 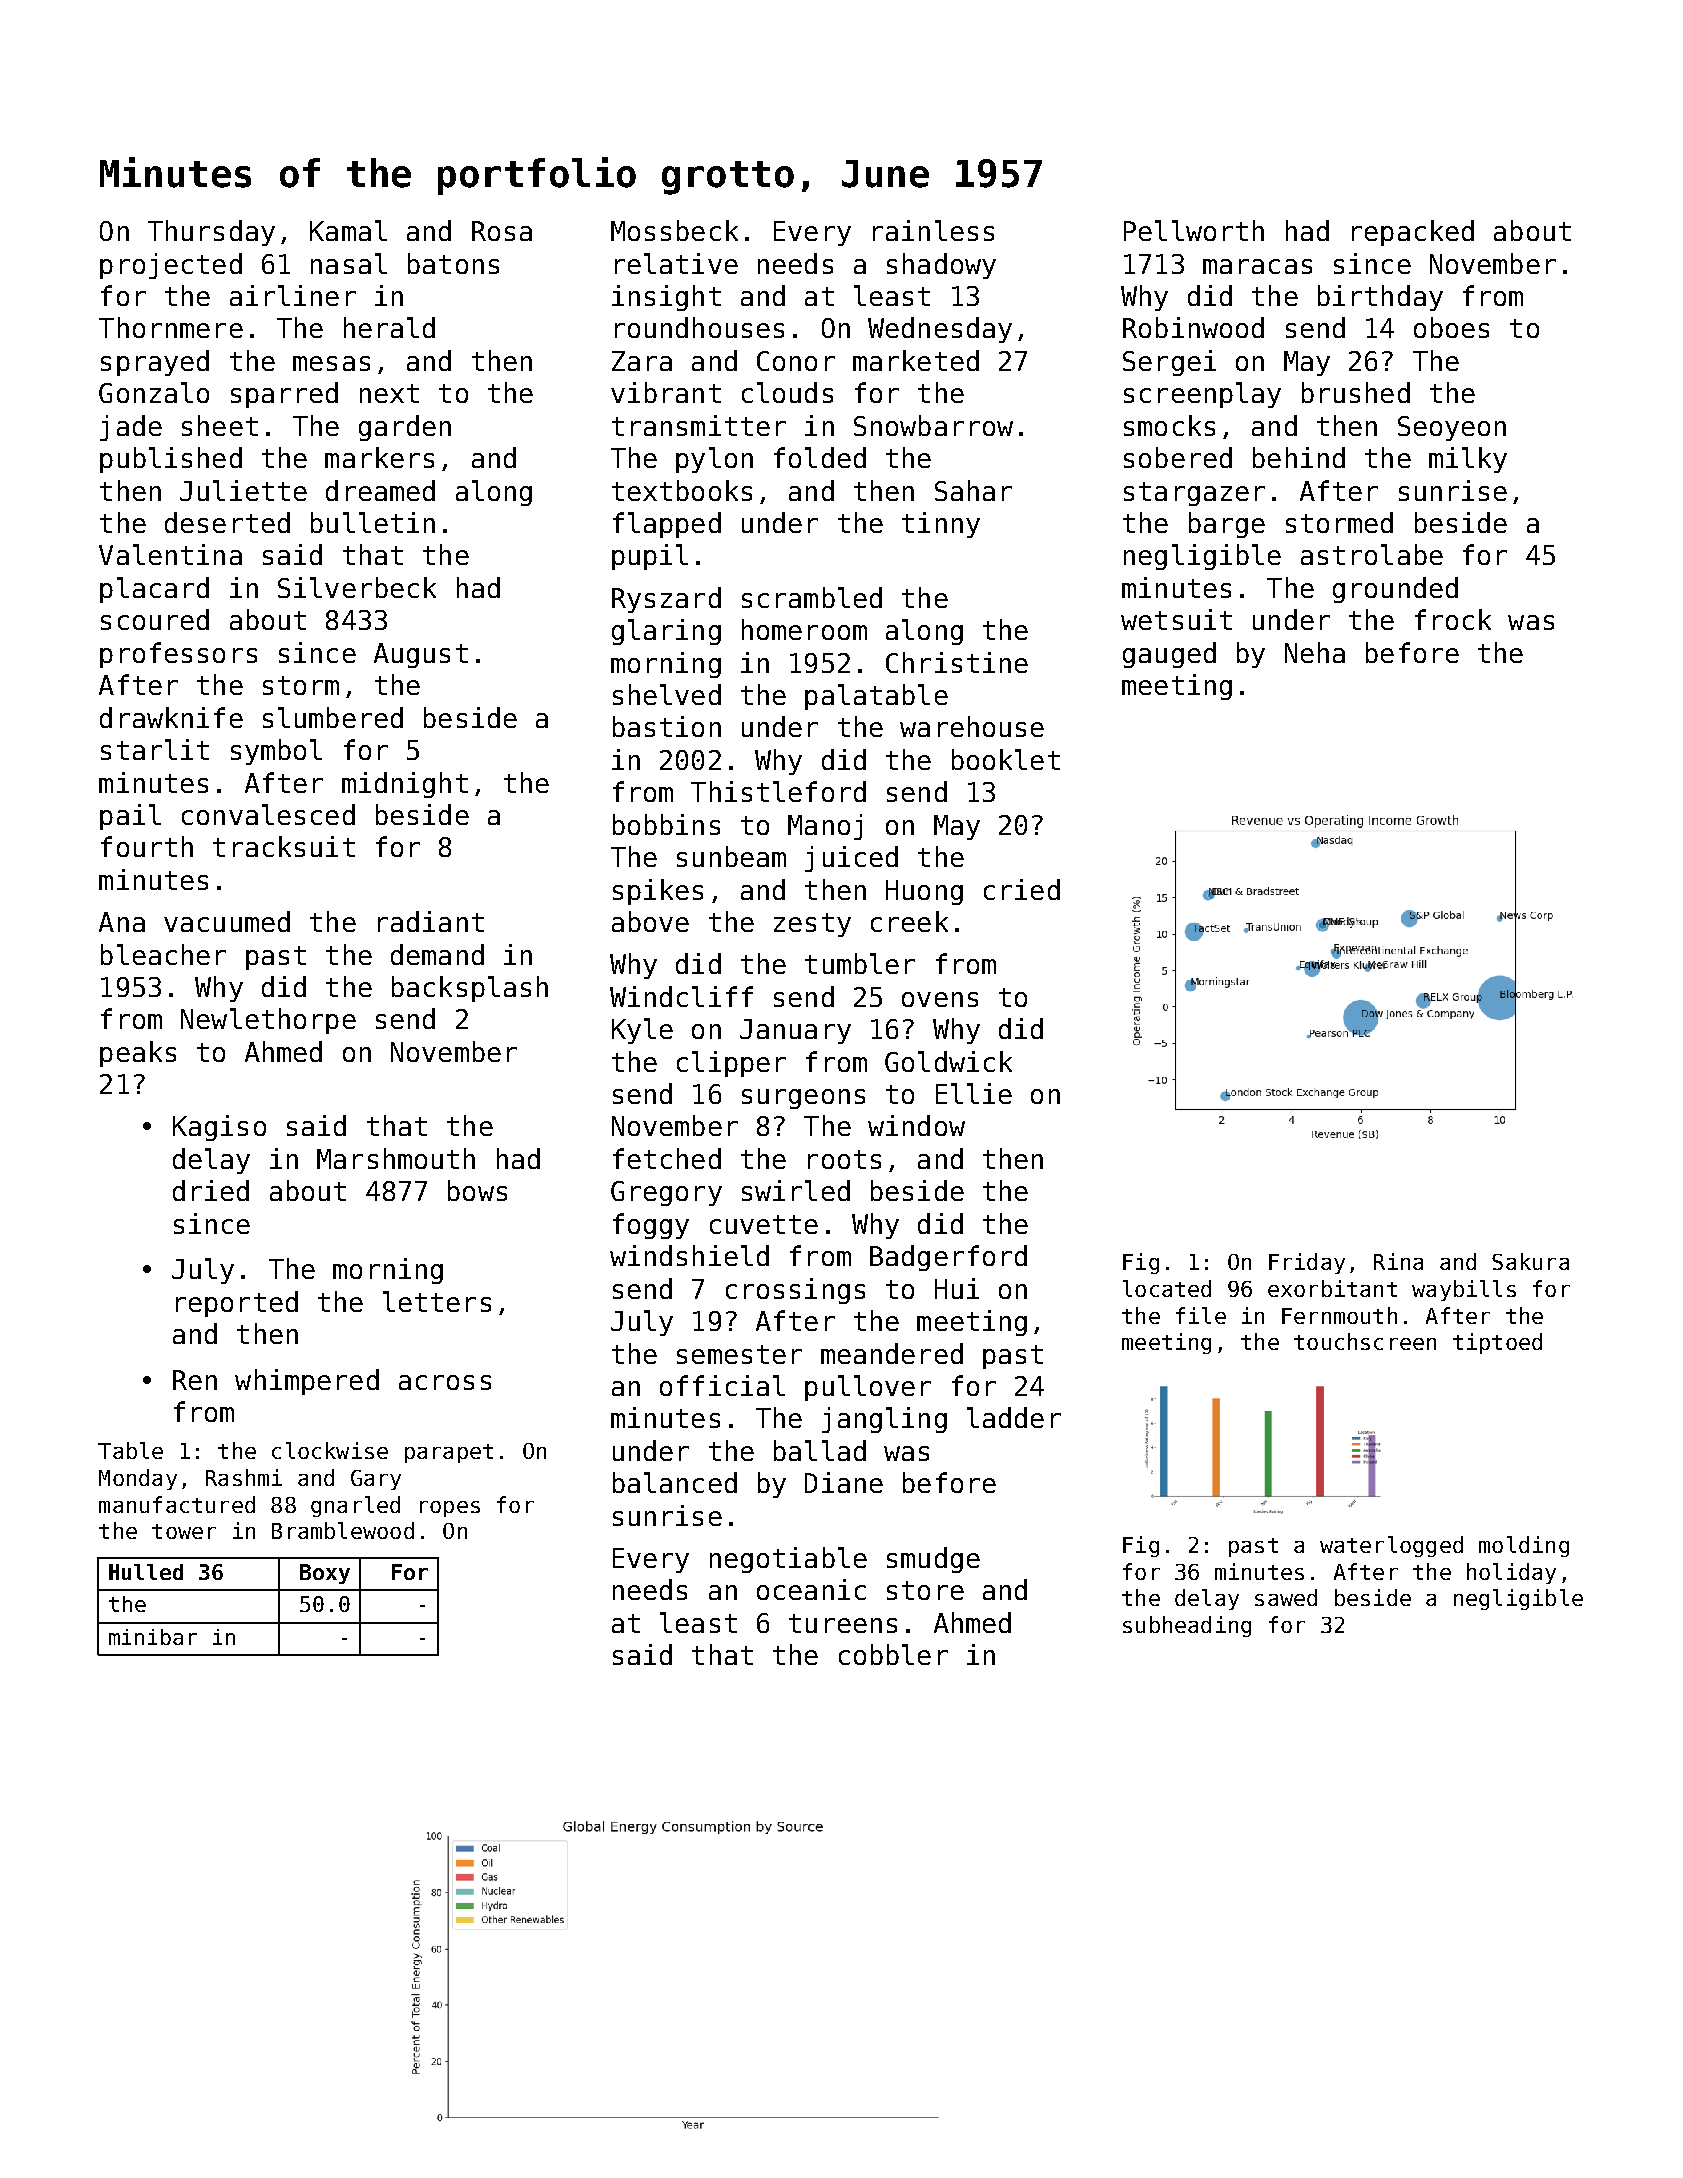 I want to click on midnight, so click(x=405, y=785).
